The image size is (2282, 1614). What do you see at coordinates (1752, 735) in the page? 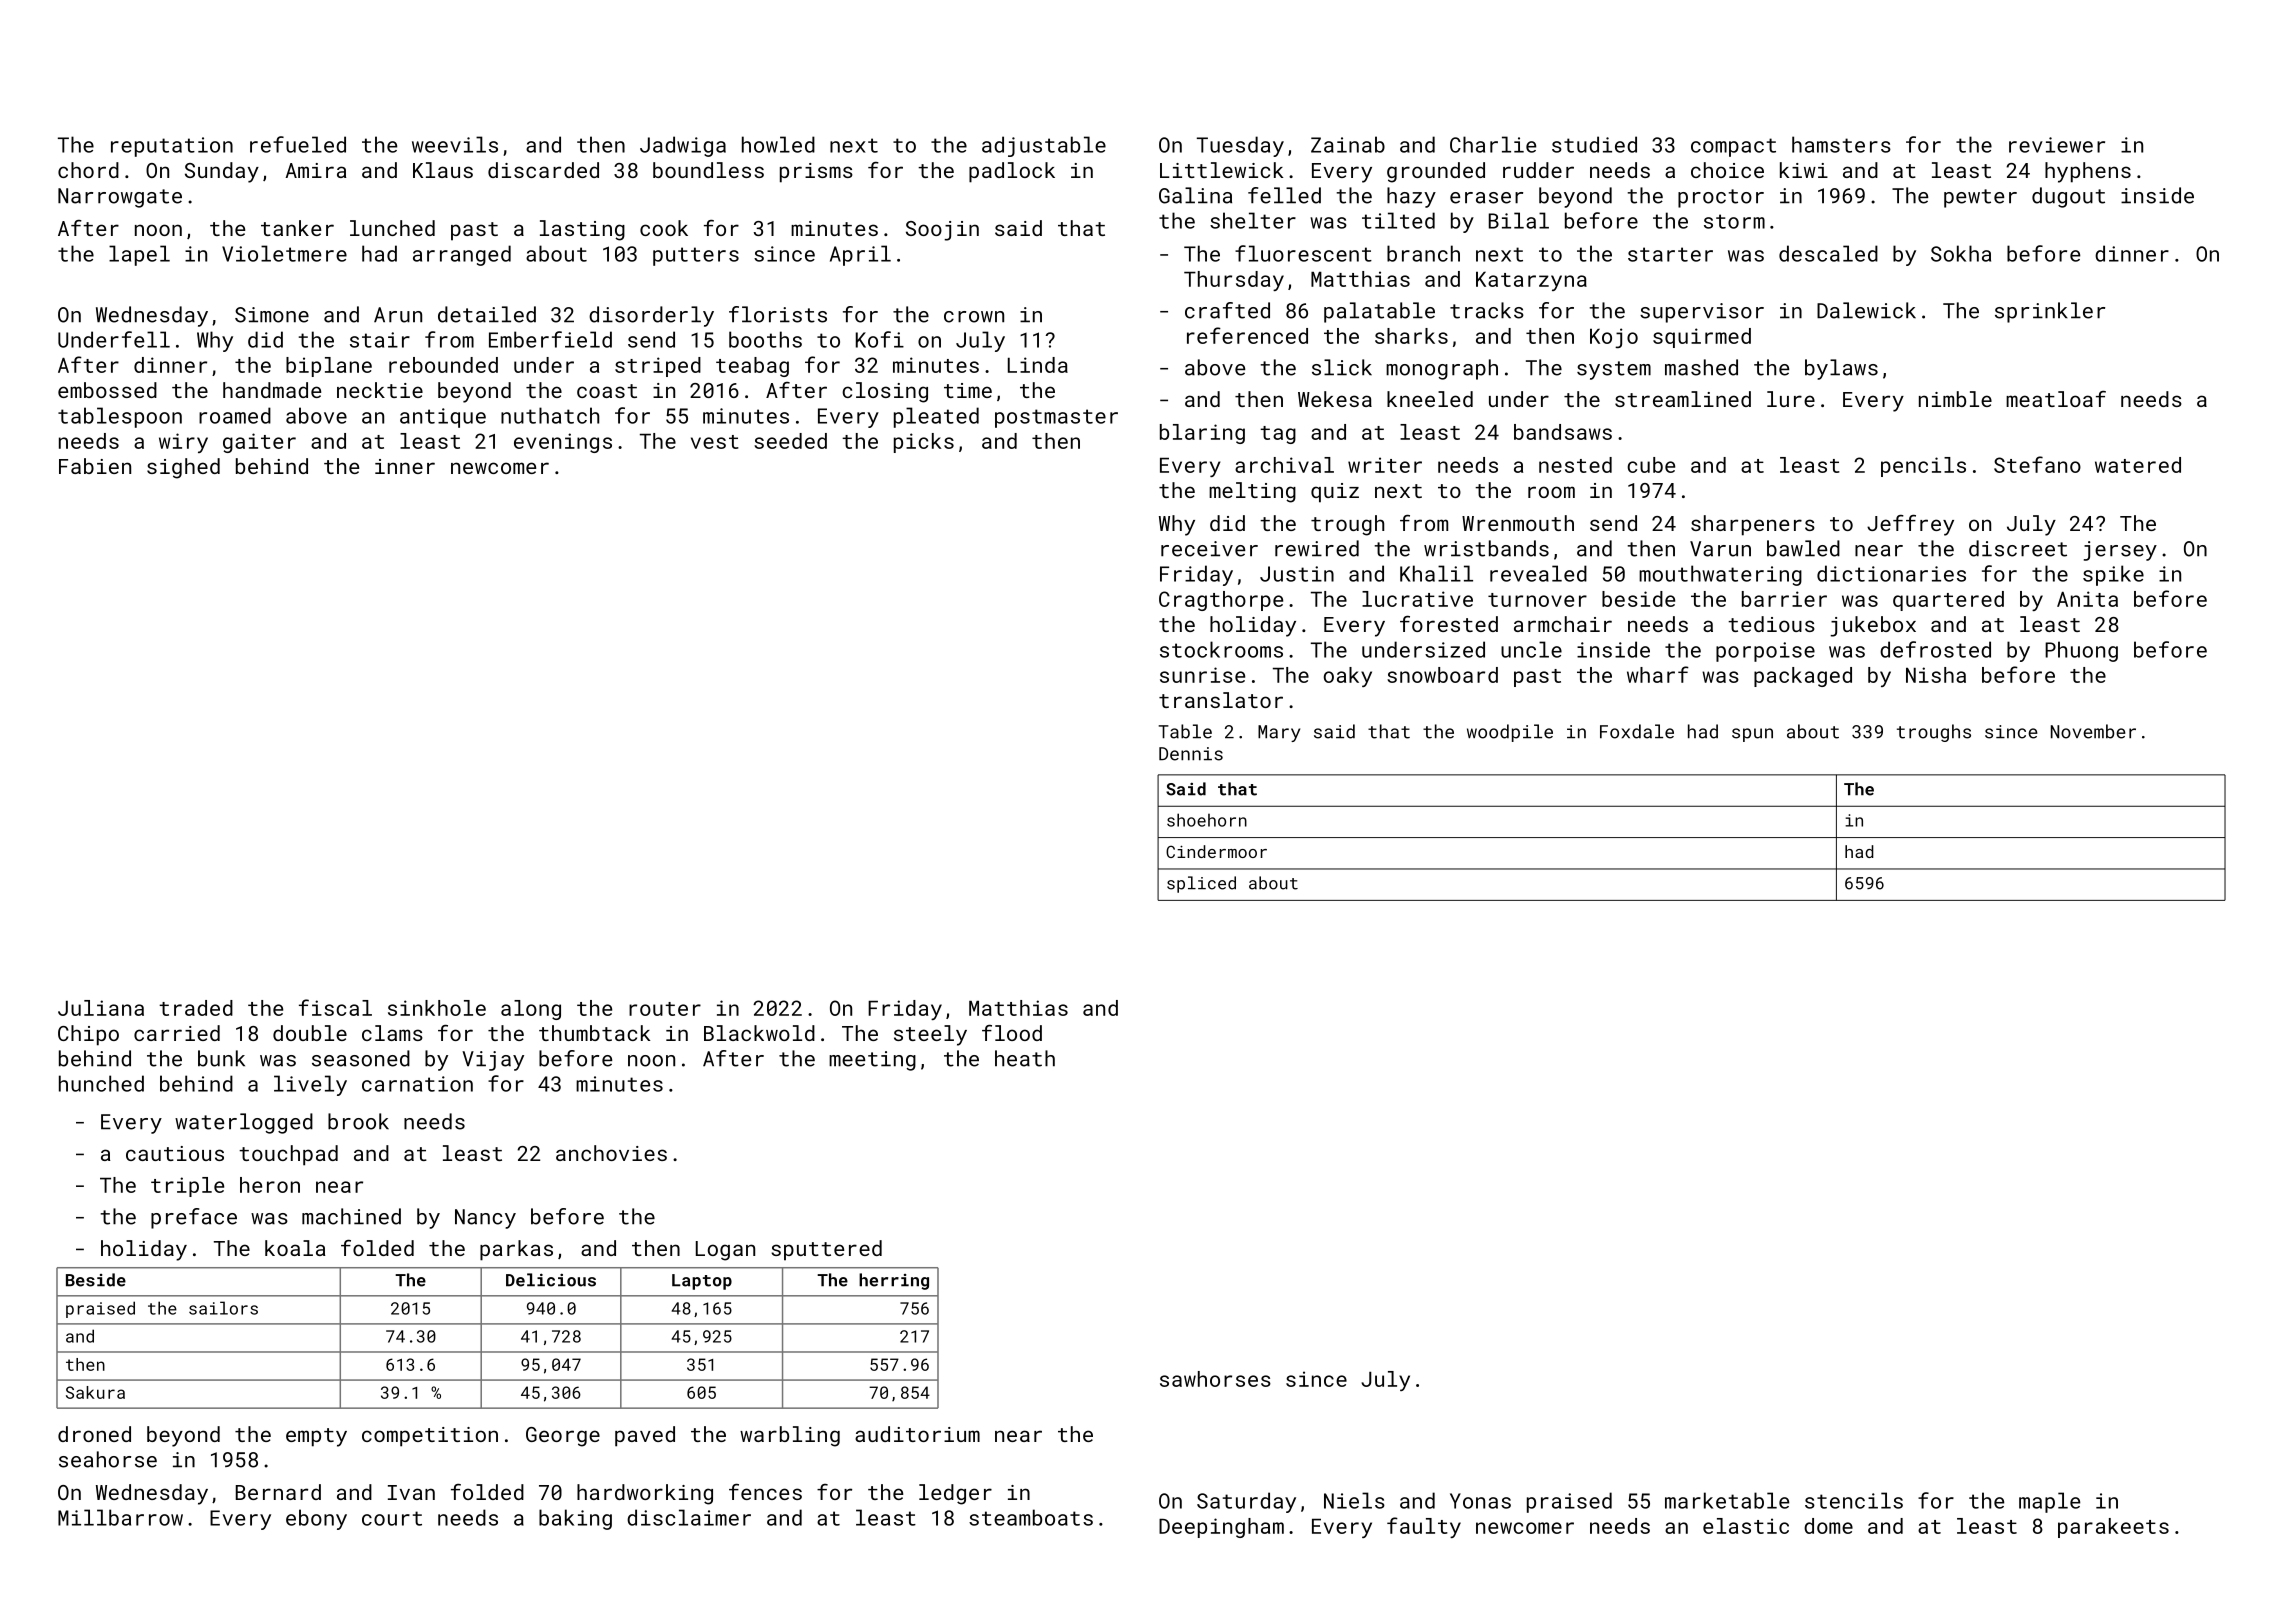
I see `spun` at bounding box center [1752, 735].
